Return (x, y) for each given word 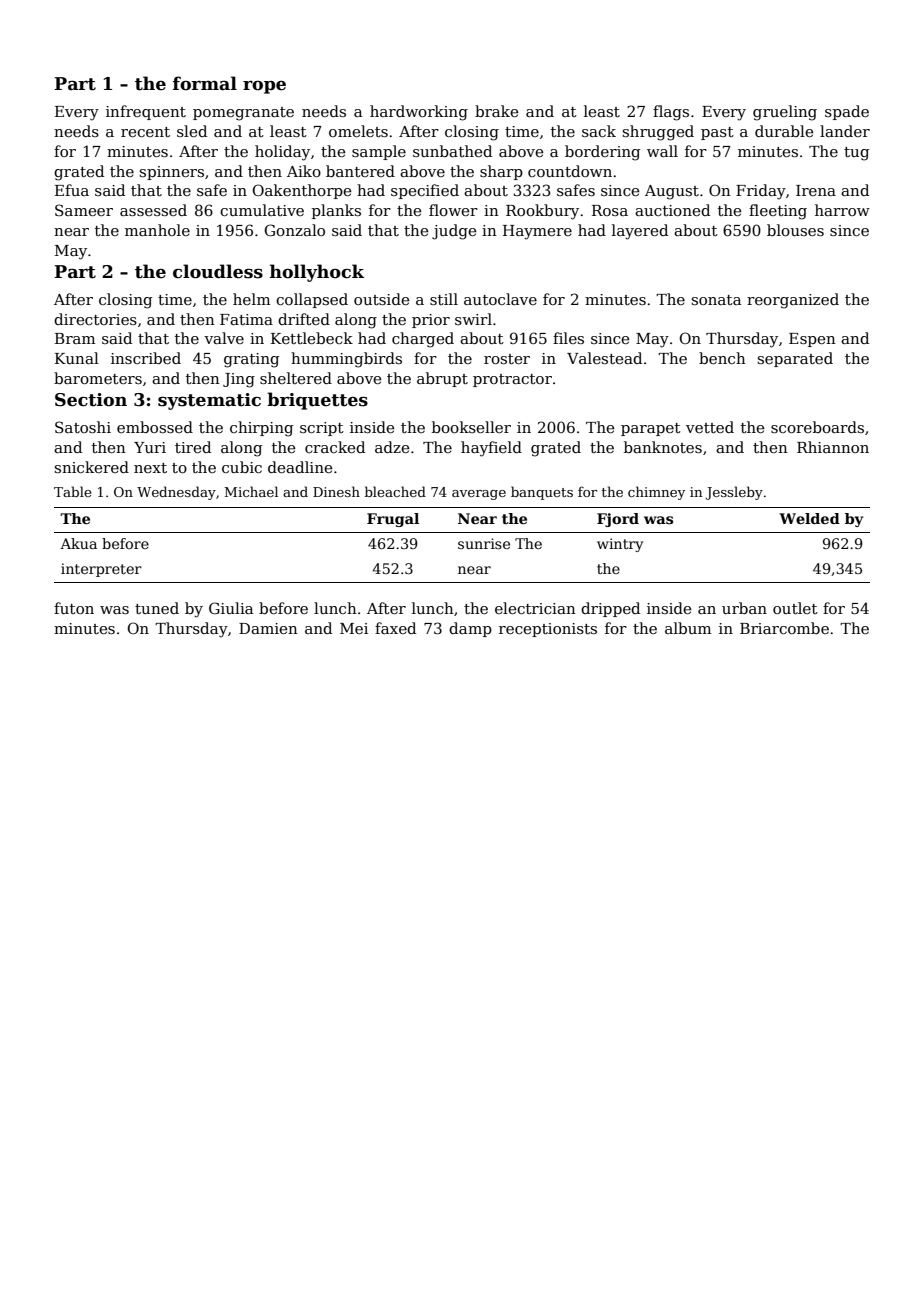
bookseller (471, 427)
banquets (542, 493)
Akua (78, 543)
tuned (157, 608)
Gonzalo (295, 230)
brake (496, 111)
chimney (656, 493)
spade (847, 112)
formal (205, 83)
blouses (795, 230)
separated (795, 359)
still (444, 299)
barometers (98, 378)
